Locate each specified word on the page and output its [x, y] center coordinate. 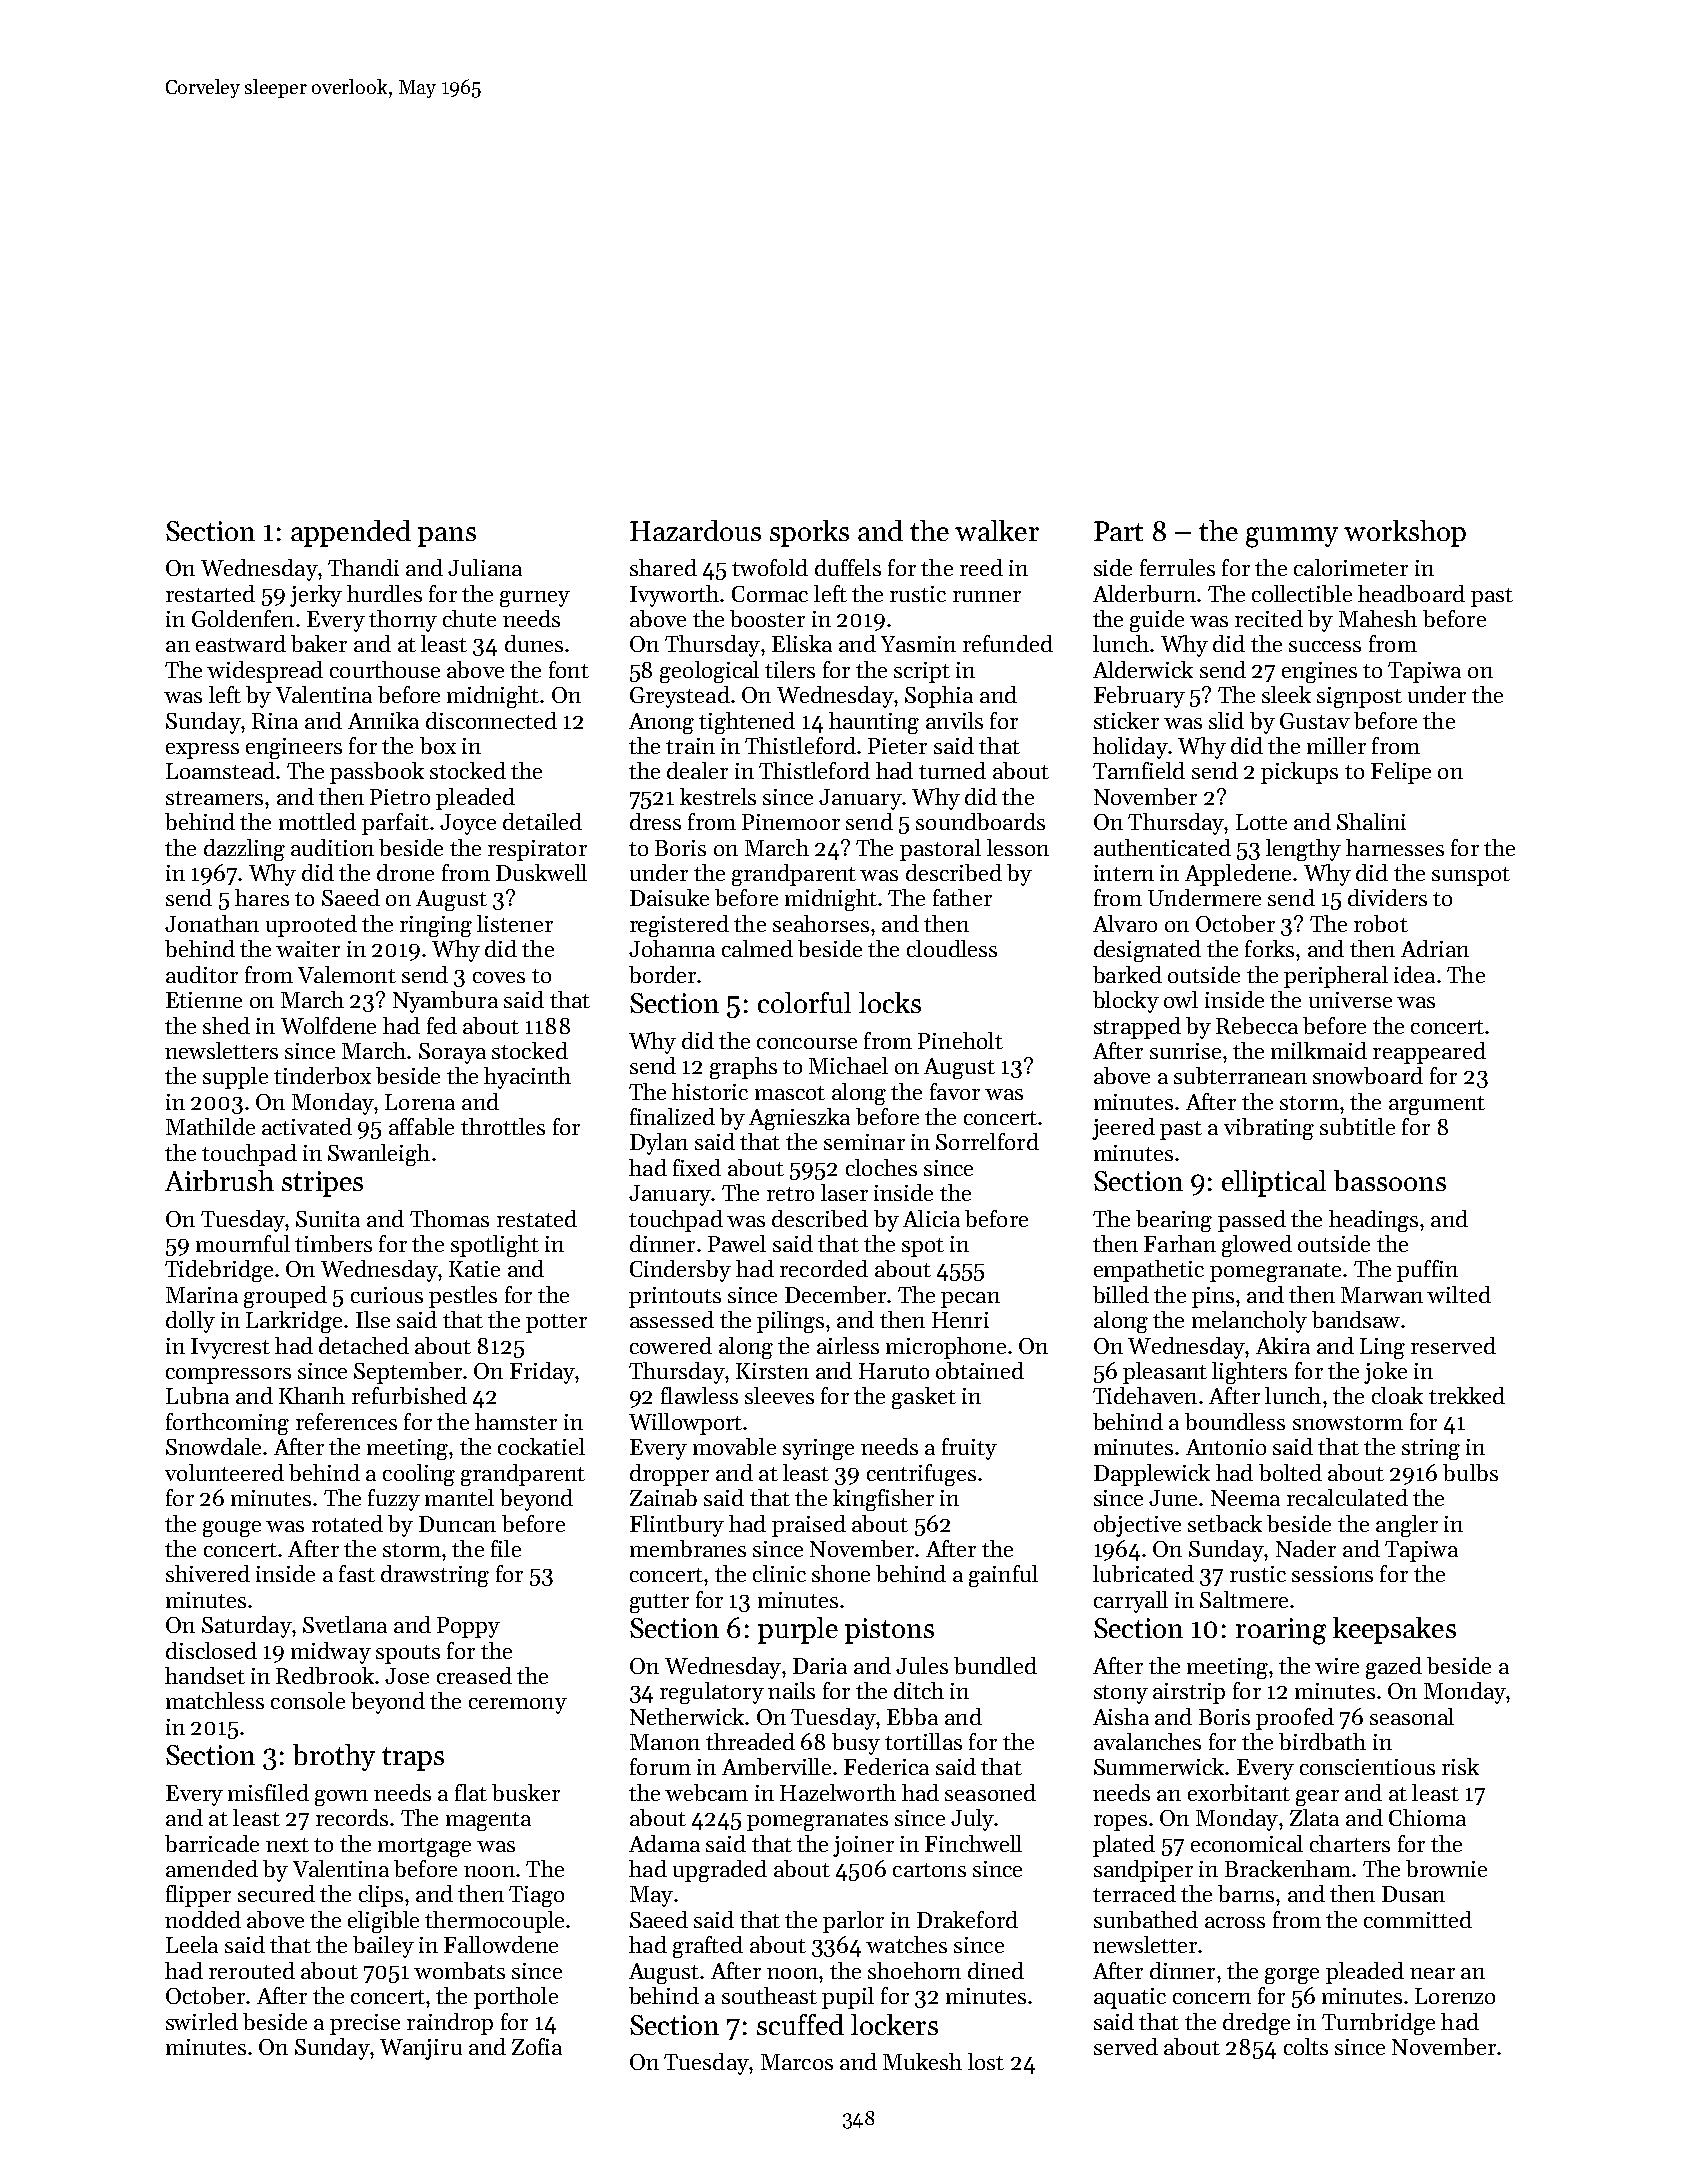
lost [986, 2061]
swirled [202, 2021]
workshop [1405, 533]
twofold [770, 567]
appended [351, 533]
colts [1306, 2046]
